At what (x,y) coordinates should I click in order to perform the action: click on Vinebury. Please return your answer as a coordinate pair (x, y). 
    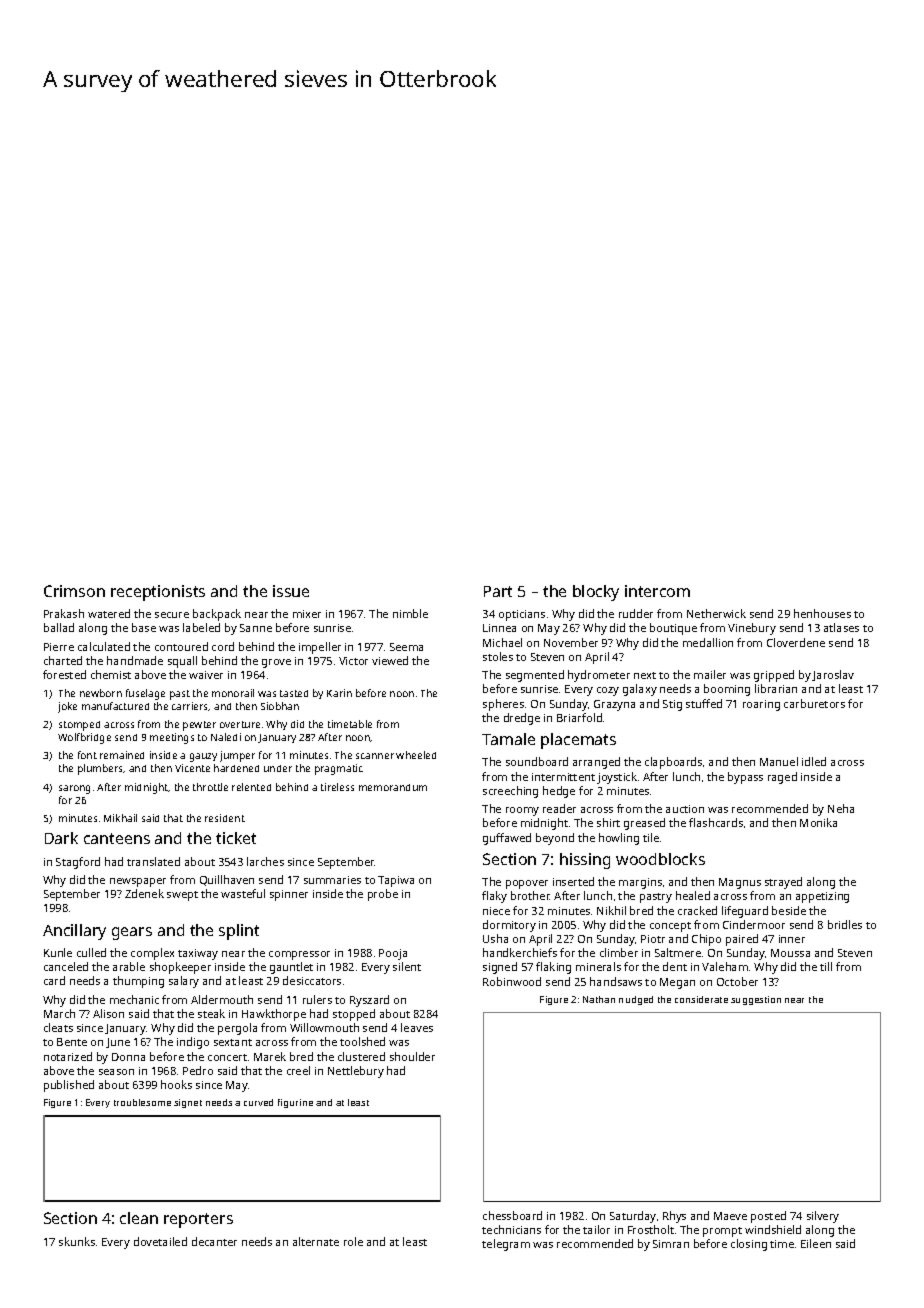
    Looking at the image, I should click on (752, 629).
